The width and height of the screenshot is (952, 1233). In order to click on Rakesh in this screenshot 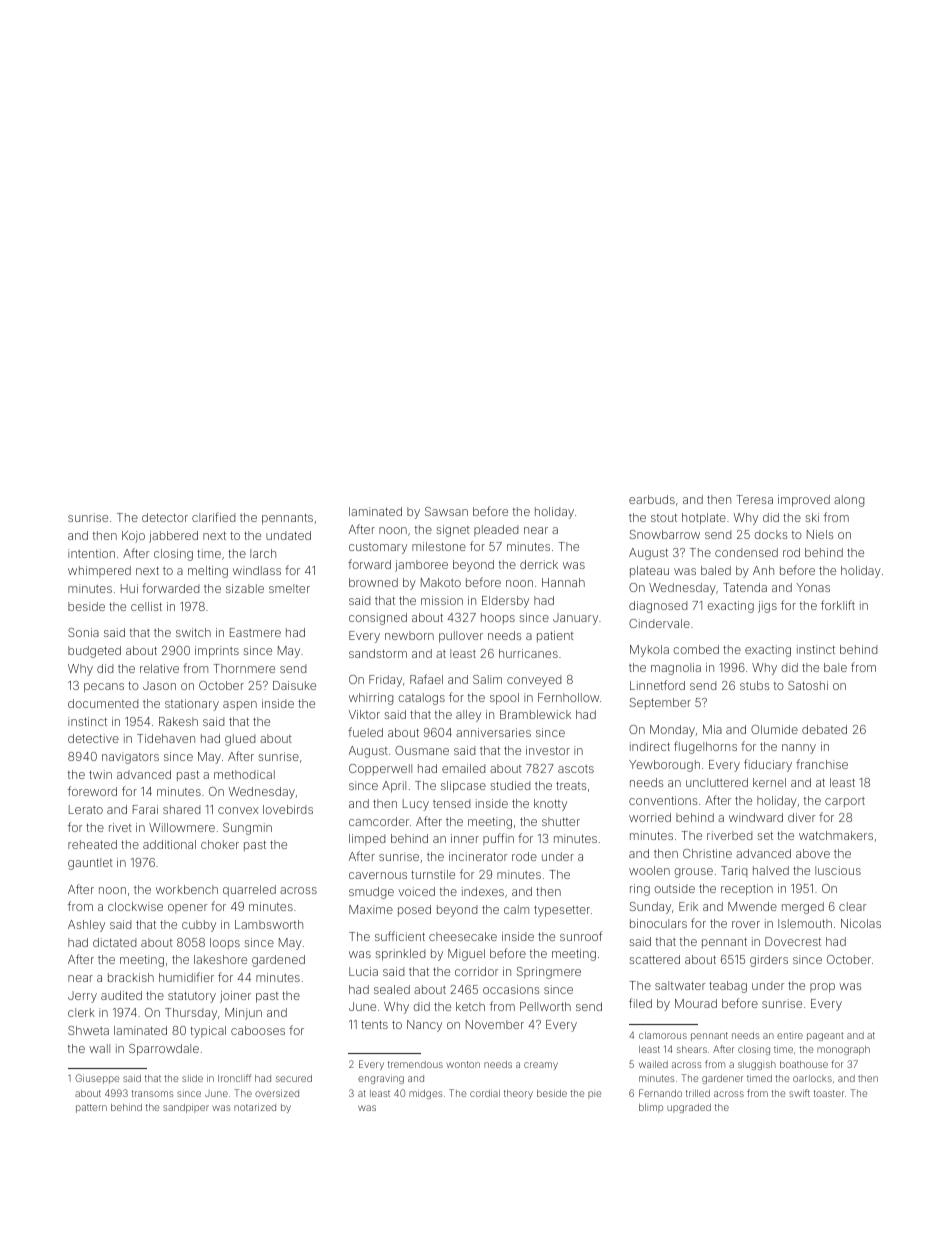, I will do `click(178, 721)`.
